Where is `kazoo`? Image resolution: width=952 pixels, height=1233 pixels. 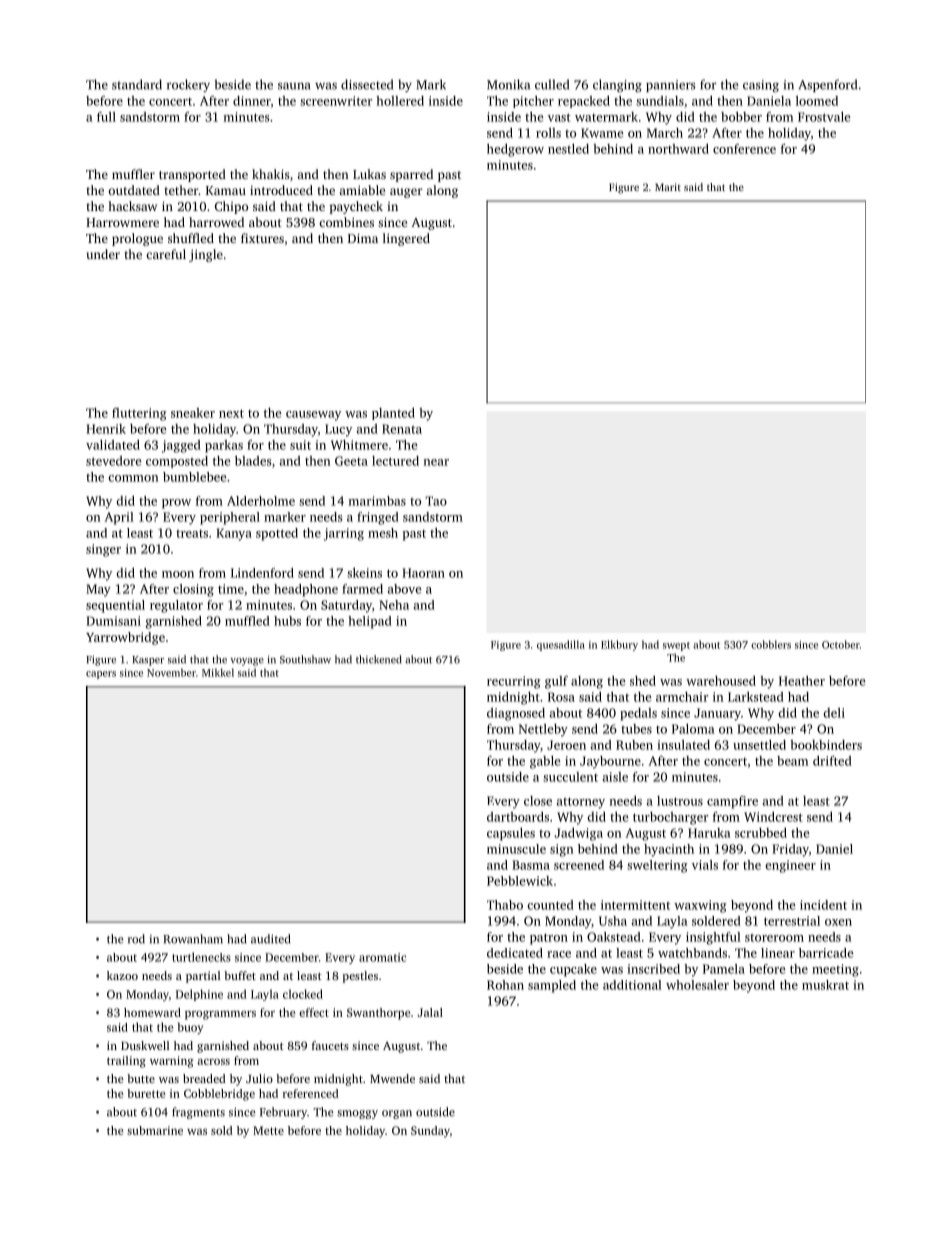
kazoo is located at coordinates (122, 975).
